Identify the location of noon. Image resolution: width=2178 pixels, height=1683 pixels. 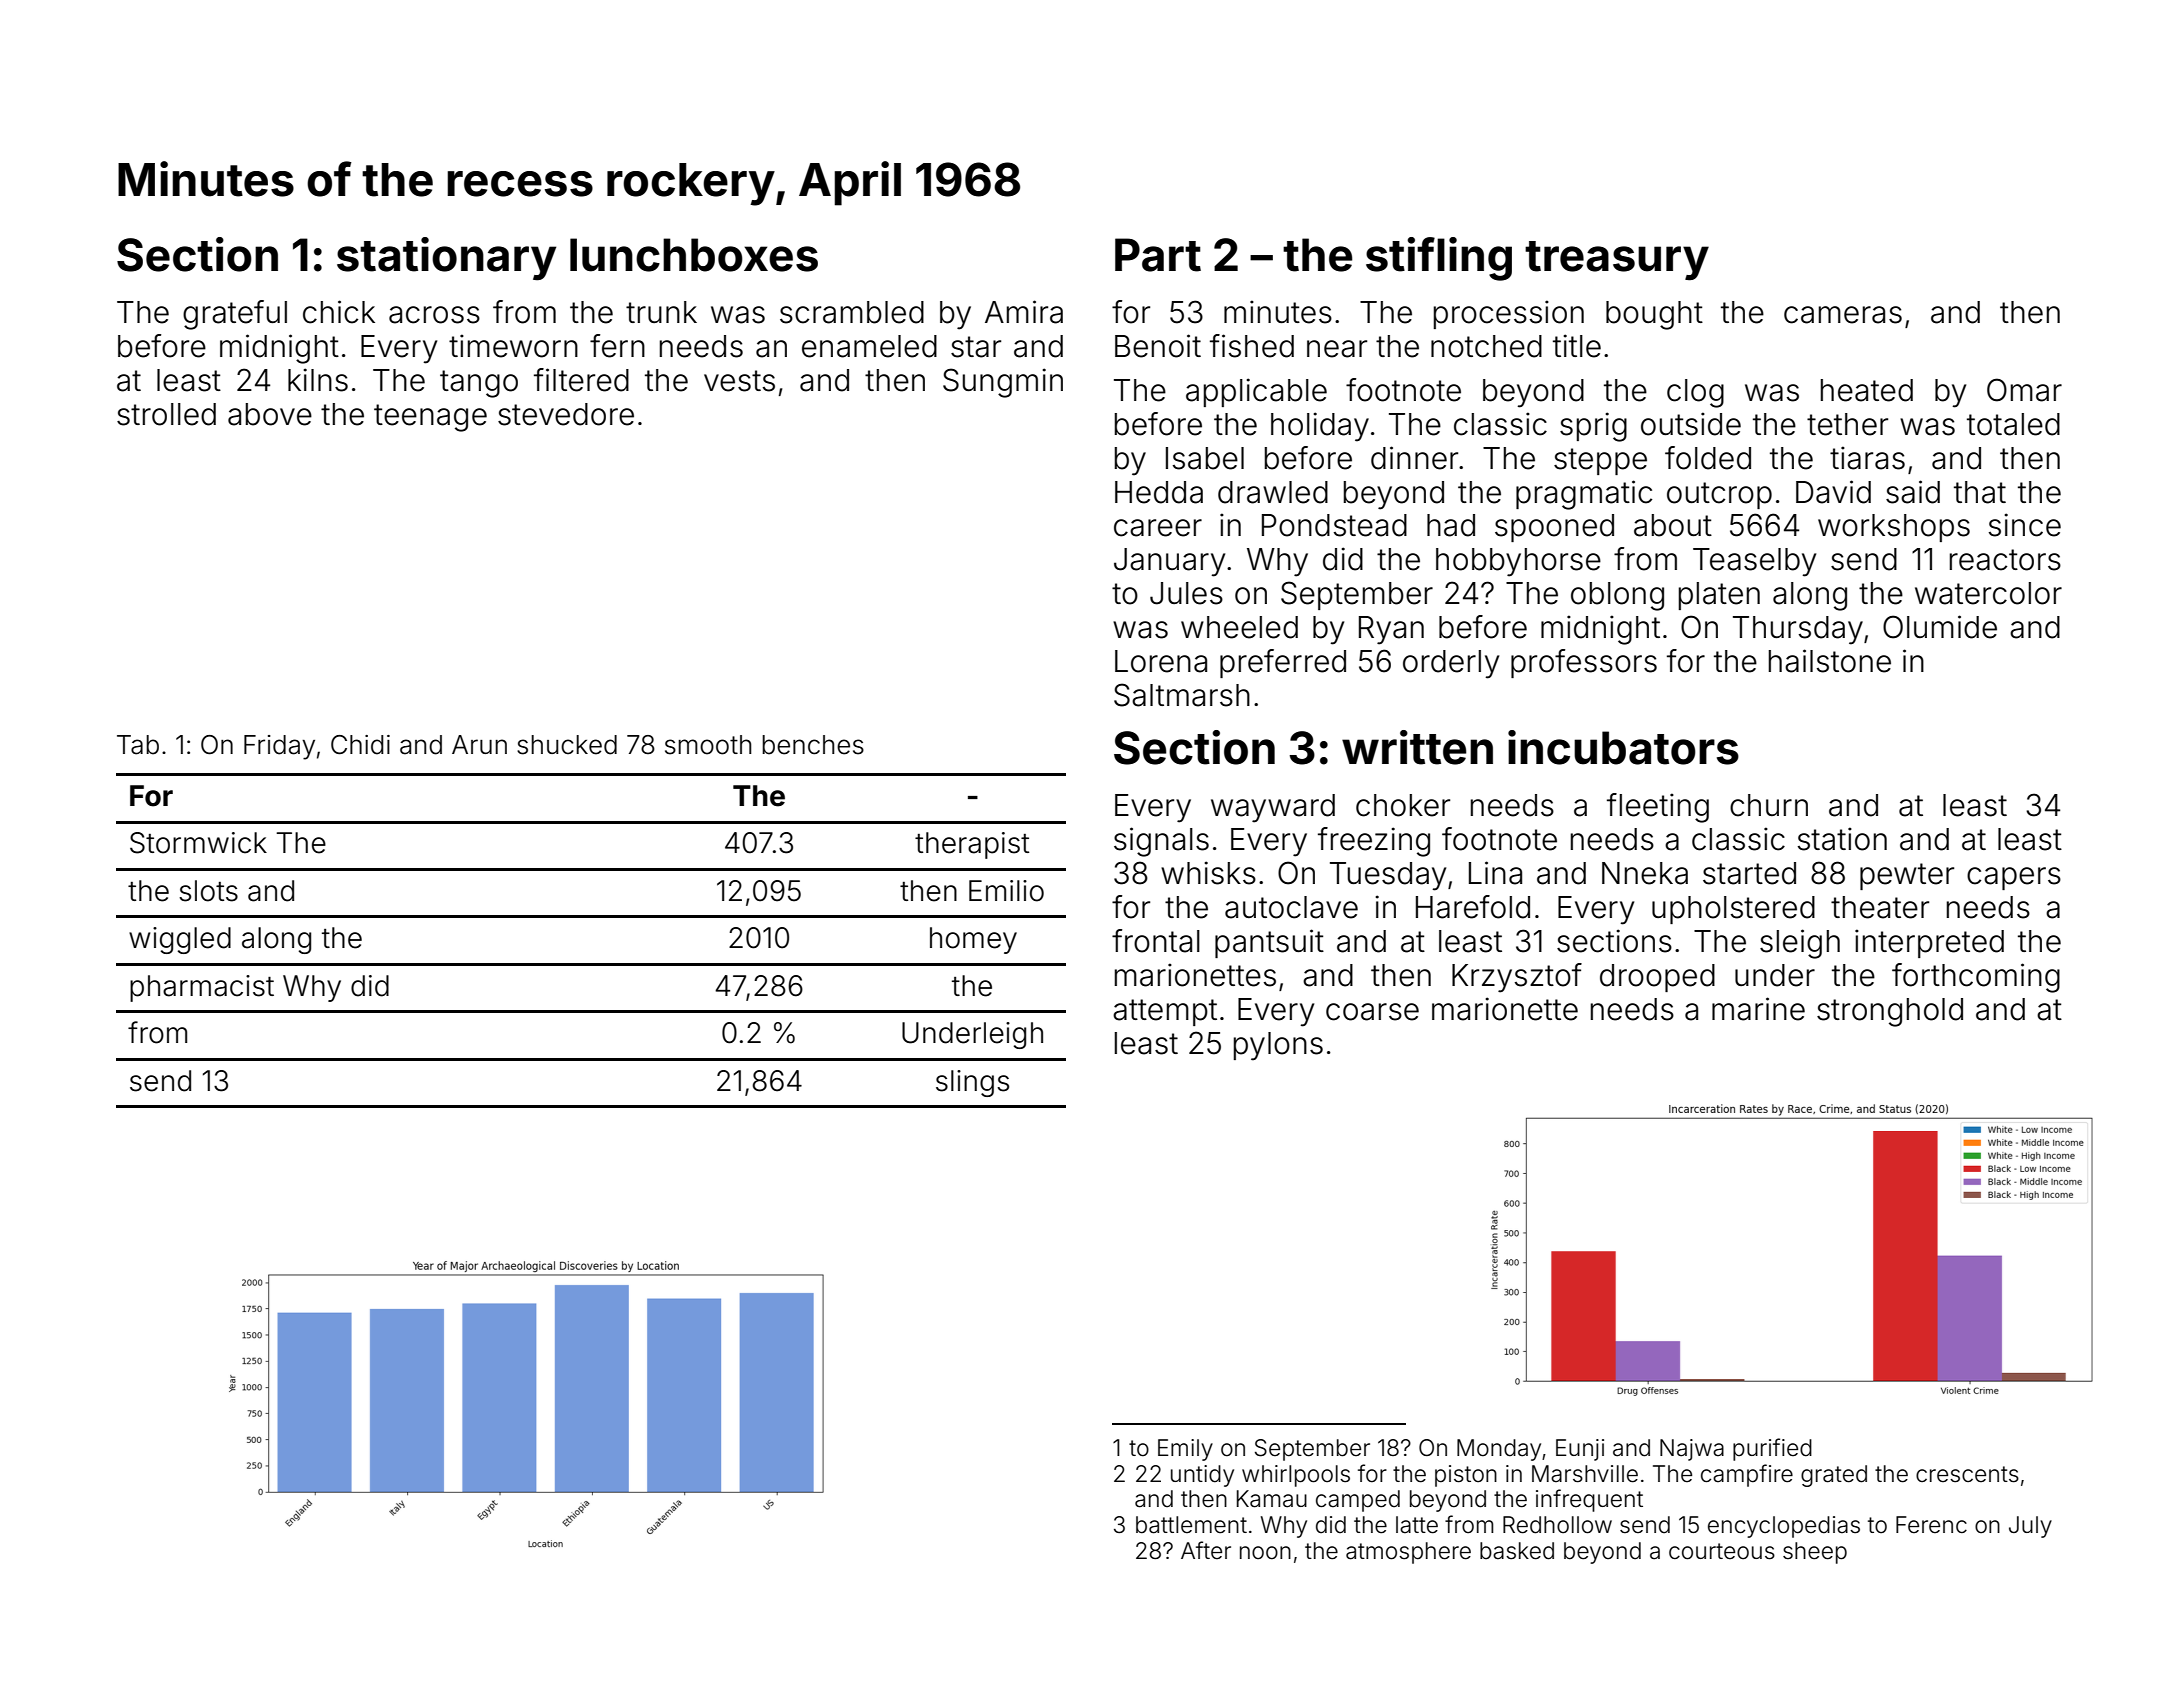
(1265, 1553).
